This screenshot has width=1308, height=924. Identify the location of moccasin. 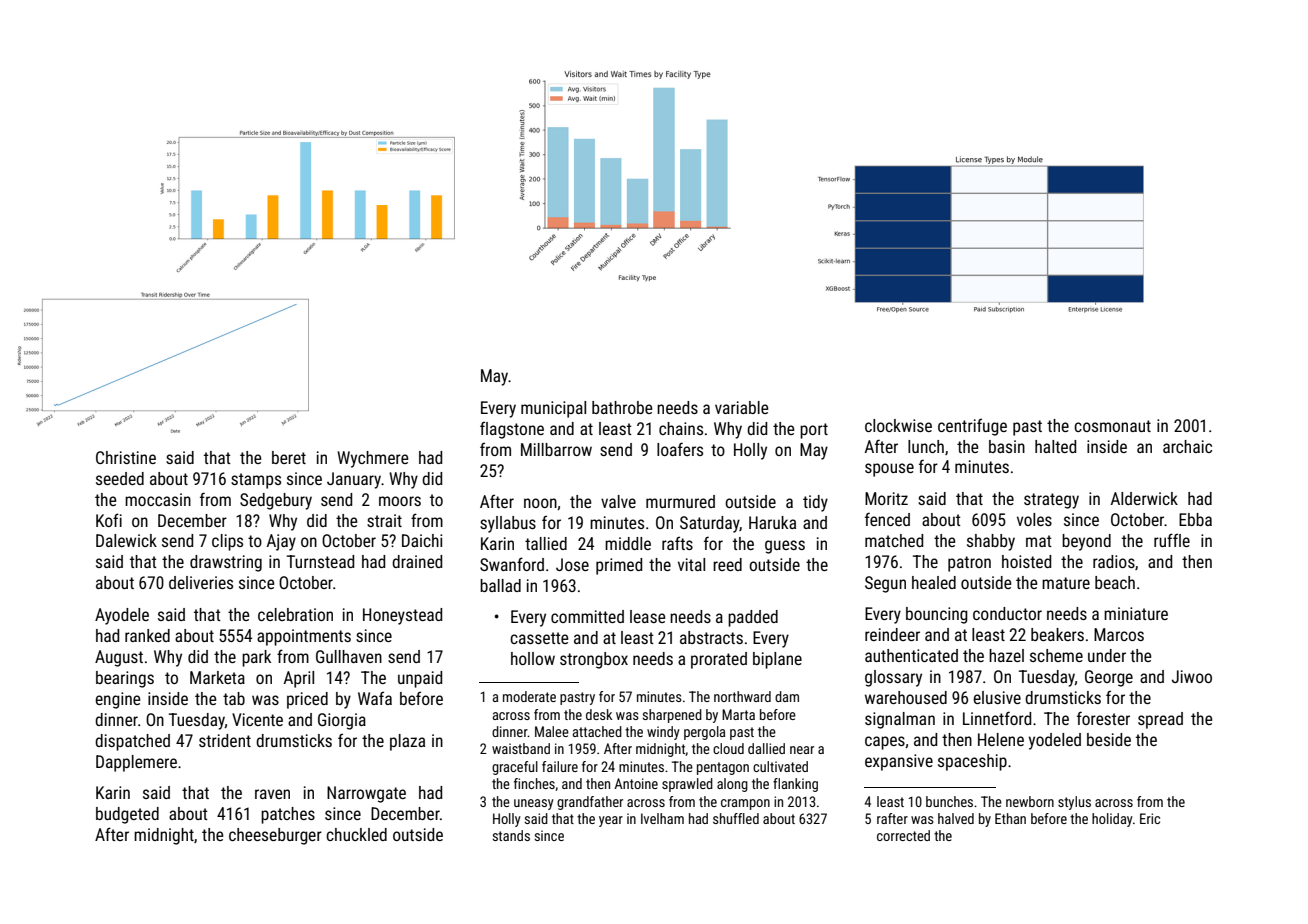
(158, 499).
